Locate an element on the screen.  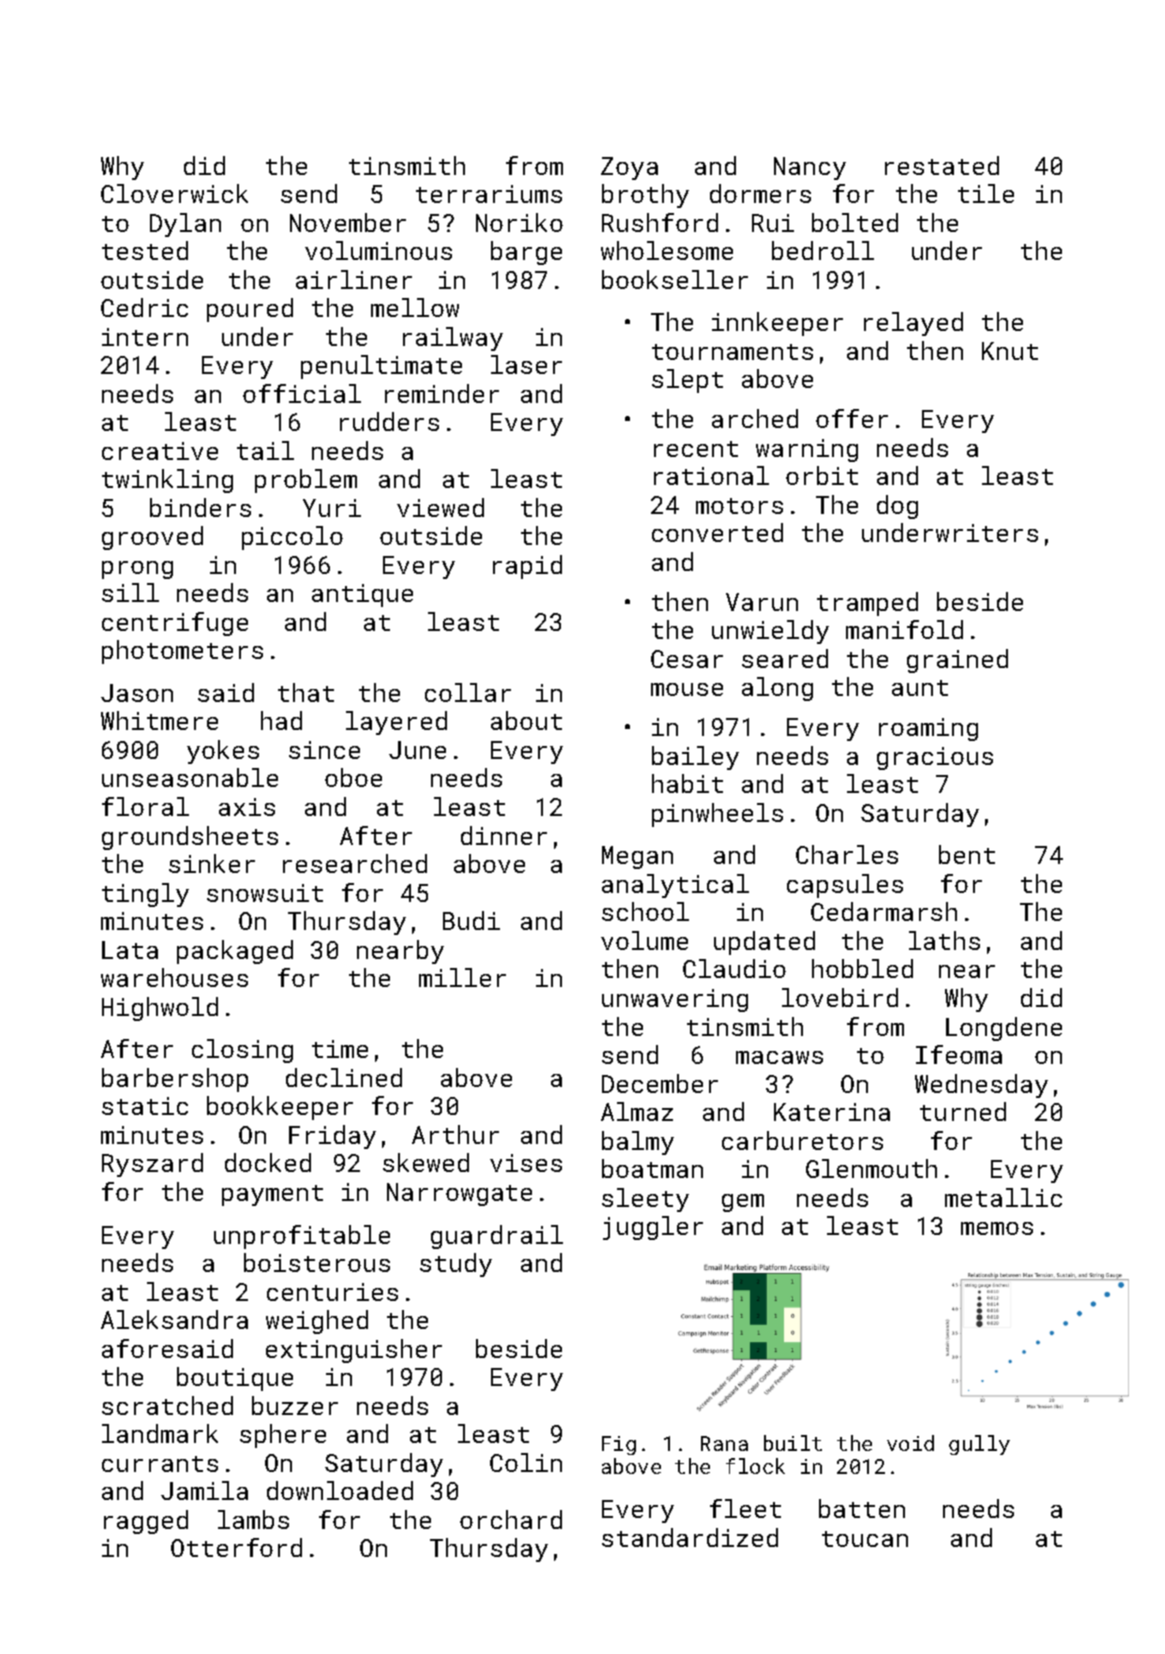
Rana is located at coordinates (724, 1443).
